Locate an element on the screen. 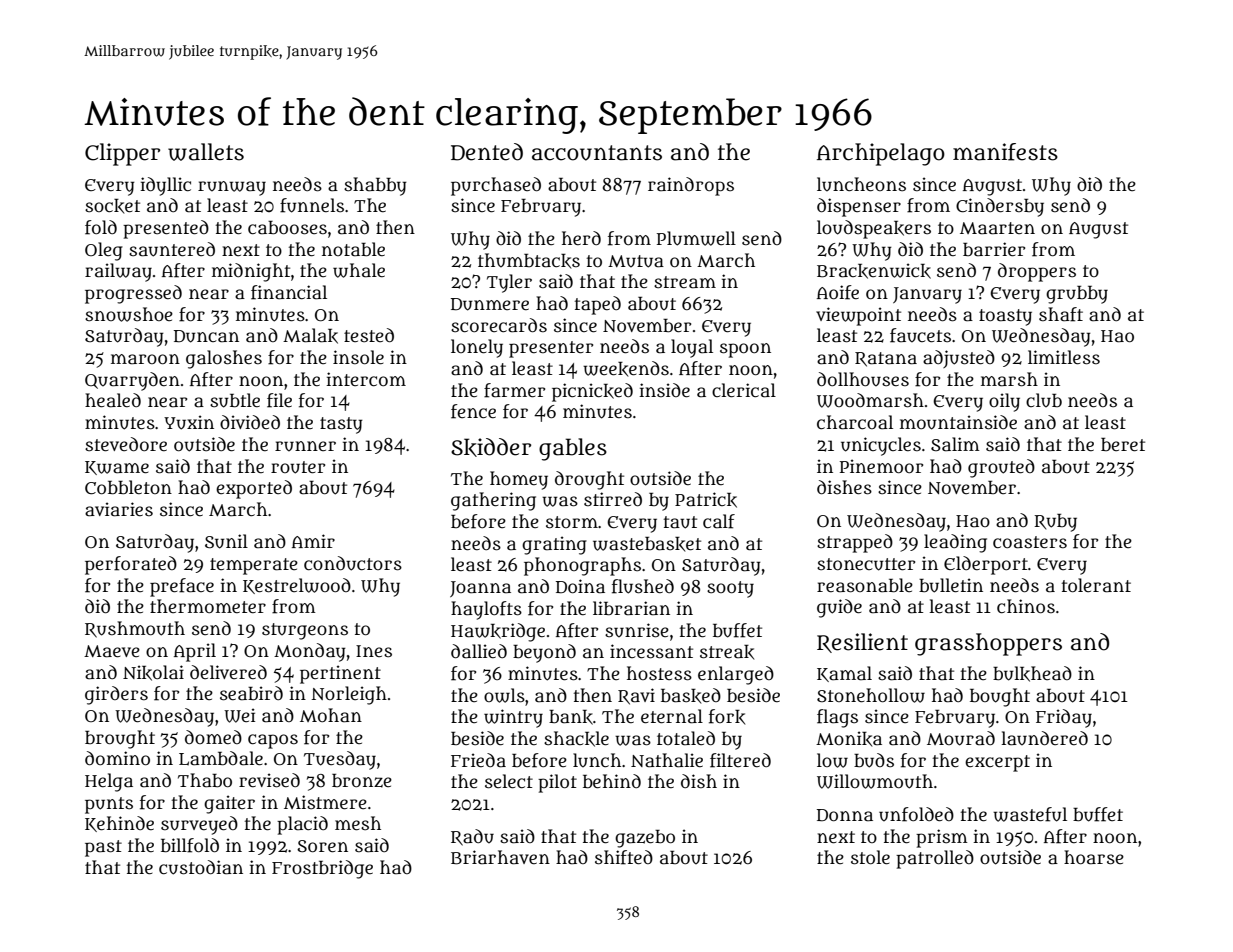 The width and height of the screenshot is (1233, 952). Tuesday is located at coordinates (340, 760).
